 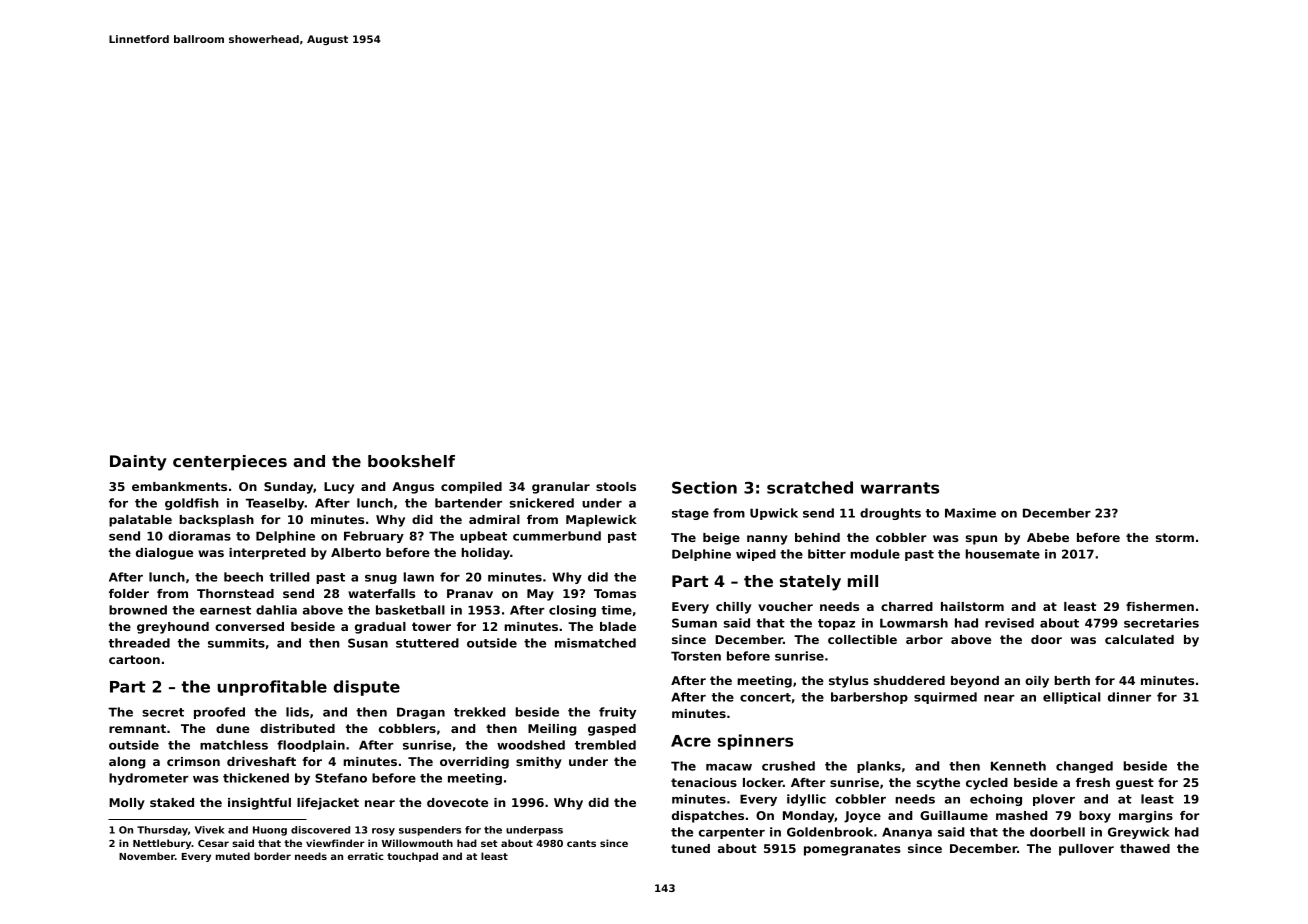 I want to click on trembled, so click(x=605, y=745).
